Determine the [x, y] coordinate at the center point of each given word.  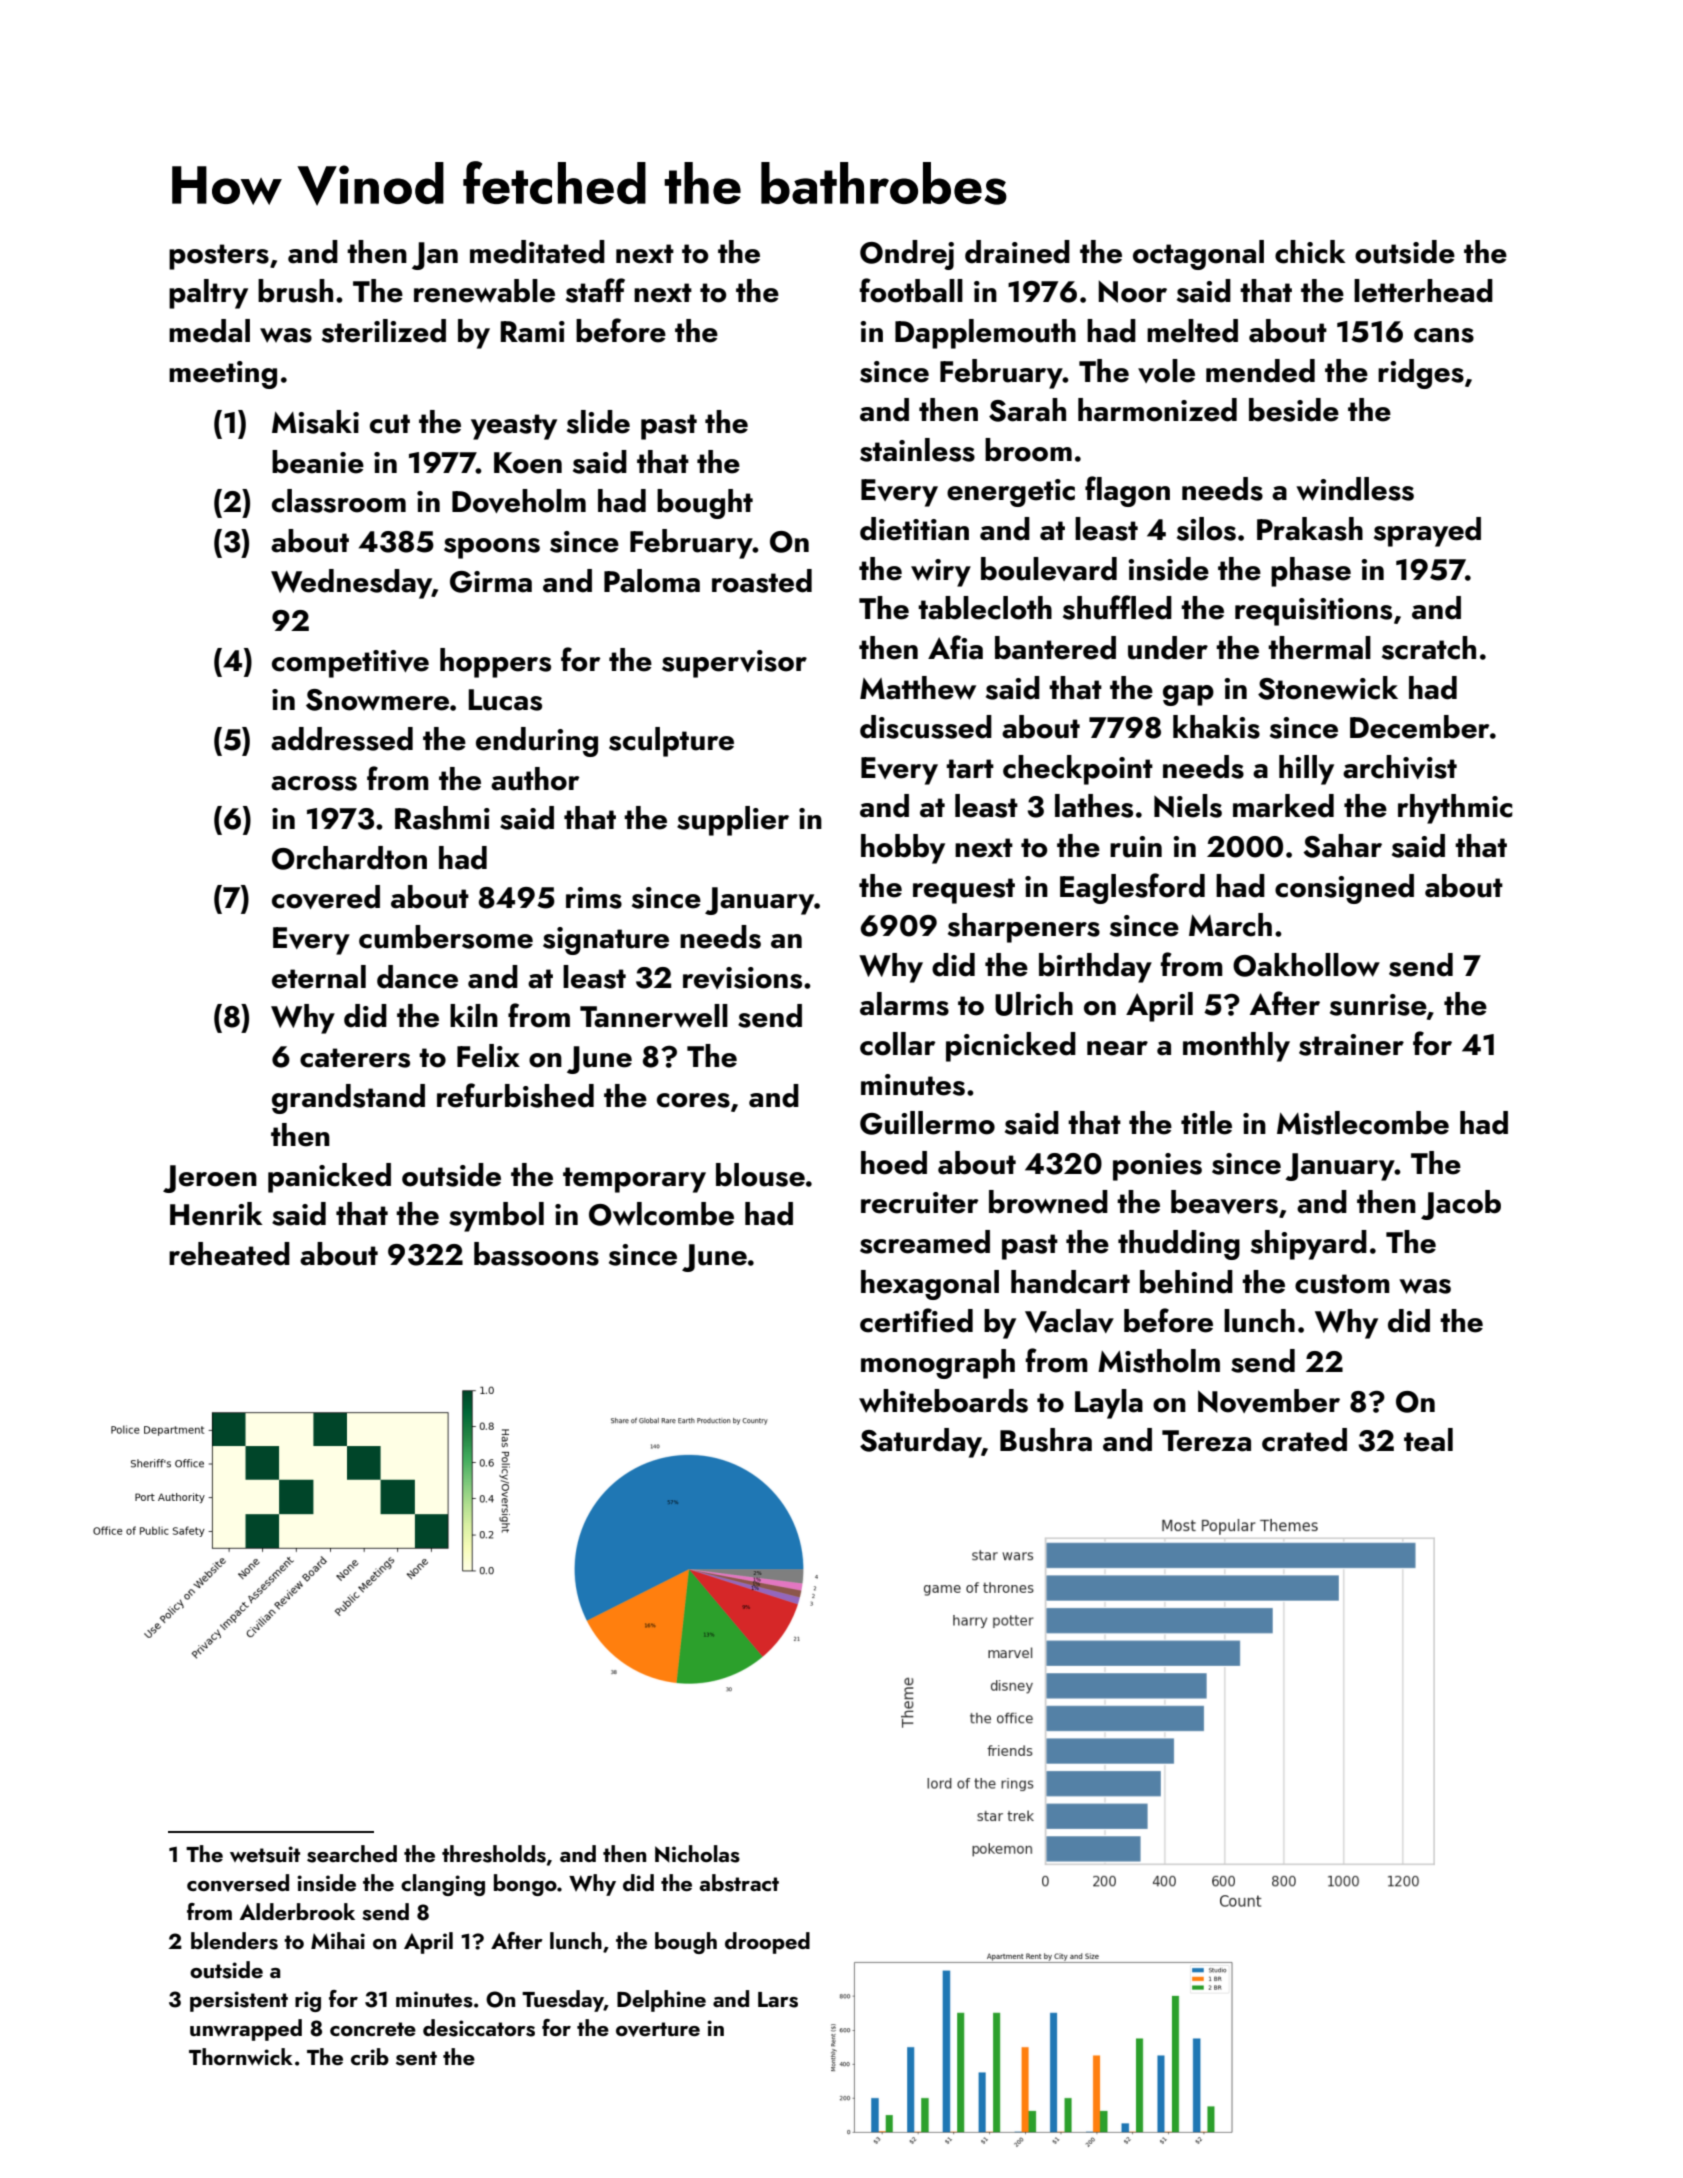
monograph [938, 1364]
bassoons [536, 1254]
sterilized [384, 331]
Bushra [1046, 1440]
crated [1304, 1440]
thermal [1319, 648]
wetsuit [265, 1854]
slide [598, 422]
